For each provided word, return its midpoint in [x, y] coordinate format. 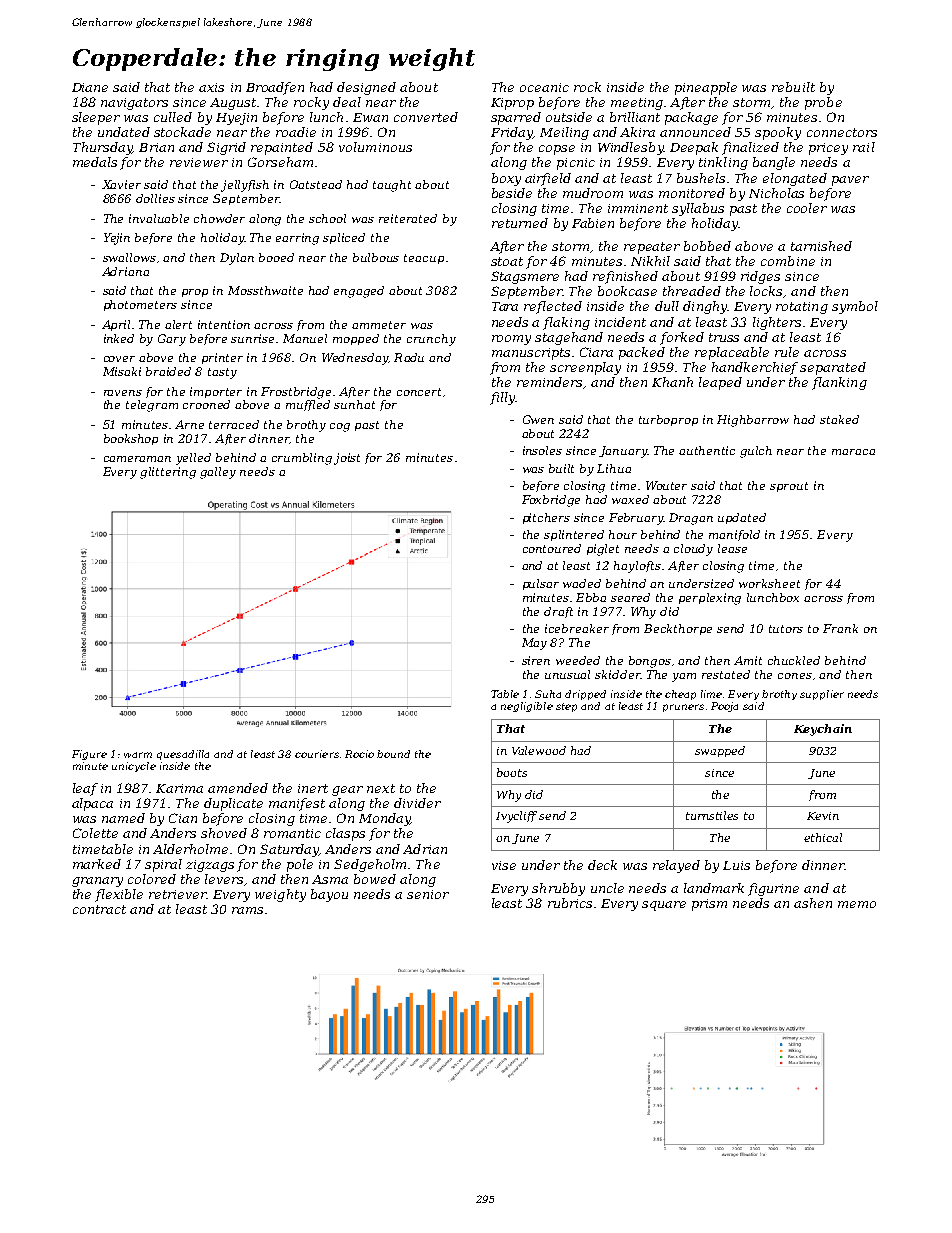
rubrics [570, 903]
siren [536, 660]
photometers [140, 305]
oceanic [544, 87]
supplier [822, 695]
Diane [90, 87]
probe [823, 103]
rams [247, 910]
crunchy [431, 340]
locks [766, 291]
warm [138, 755]
